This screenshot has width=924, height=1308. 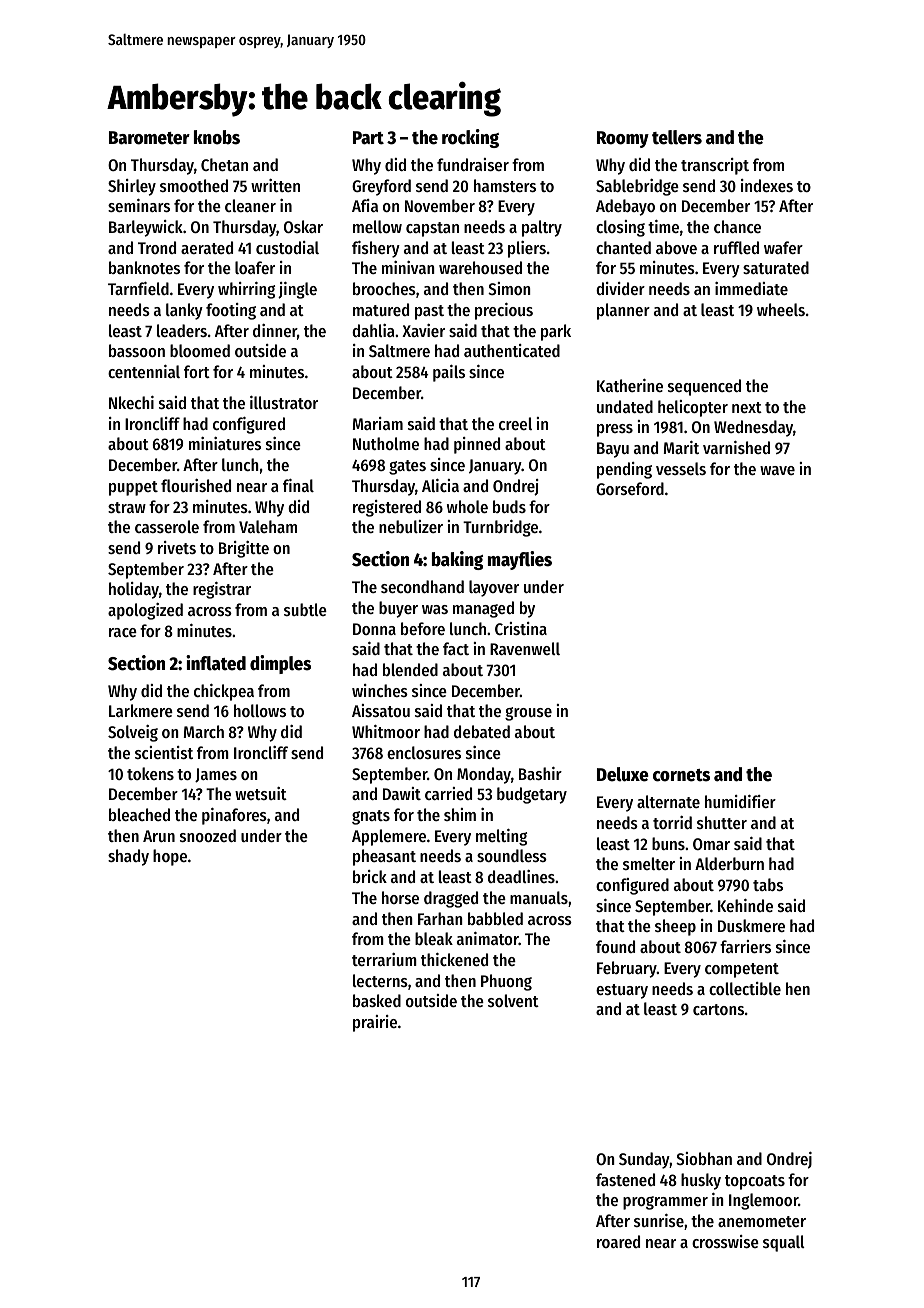 What do you see at coordinates (521, 628) in the screenshot?
I see `Cristina` at bounding box center [521, 628].
